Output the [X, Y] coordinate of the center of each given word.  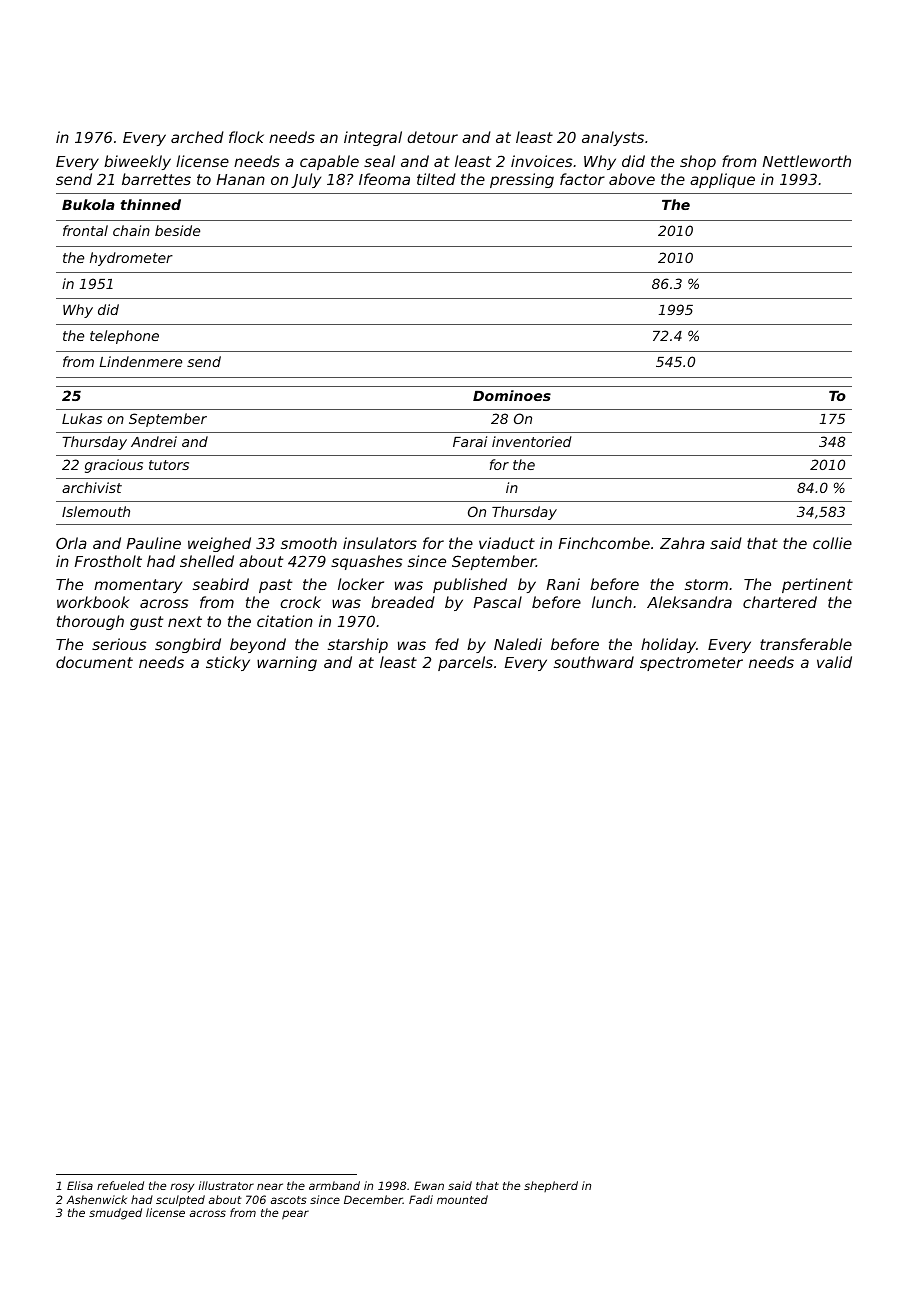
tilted [436, 179]
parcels [465, 663]
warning [287, 663]
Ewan [429, 1185]
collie [832, 543]
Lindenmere [140, 361]
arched [197, 137]
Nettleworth [807, 161]
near [270, 1186]
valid [834, 662]
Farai [470, 441]
